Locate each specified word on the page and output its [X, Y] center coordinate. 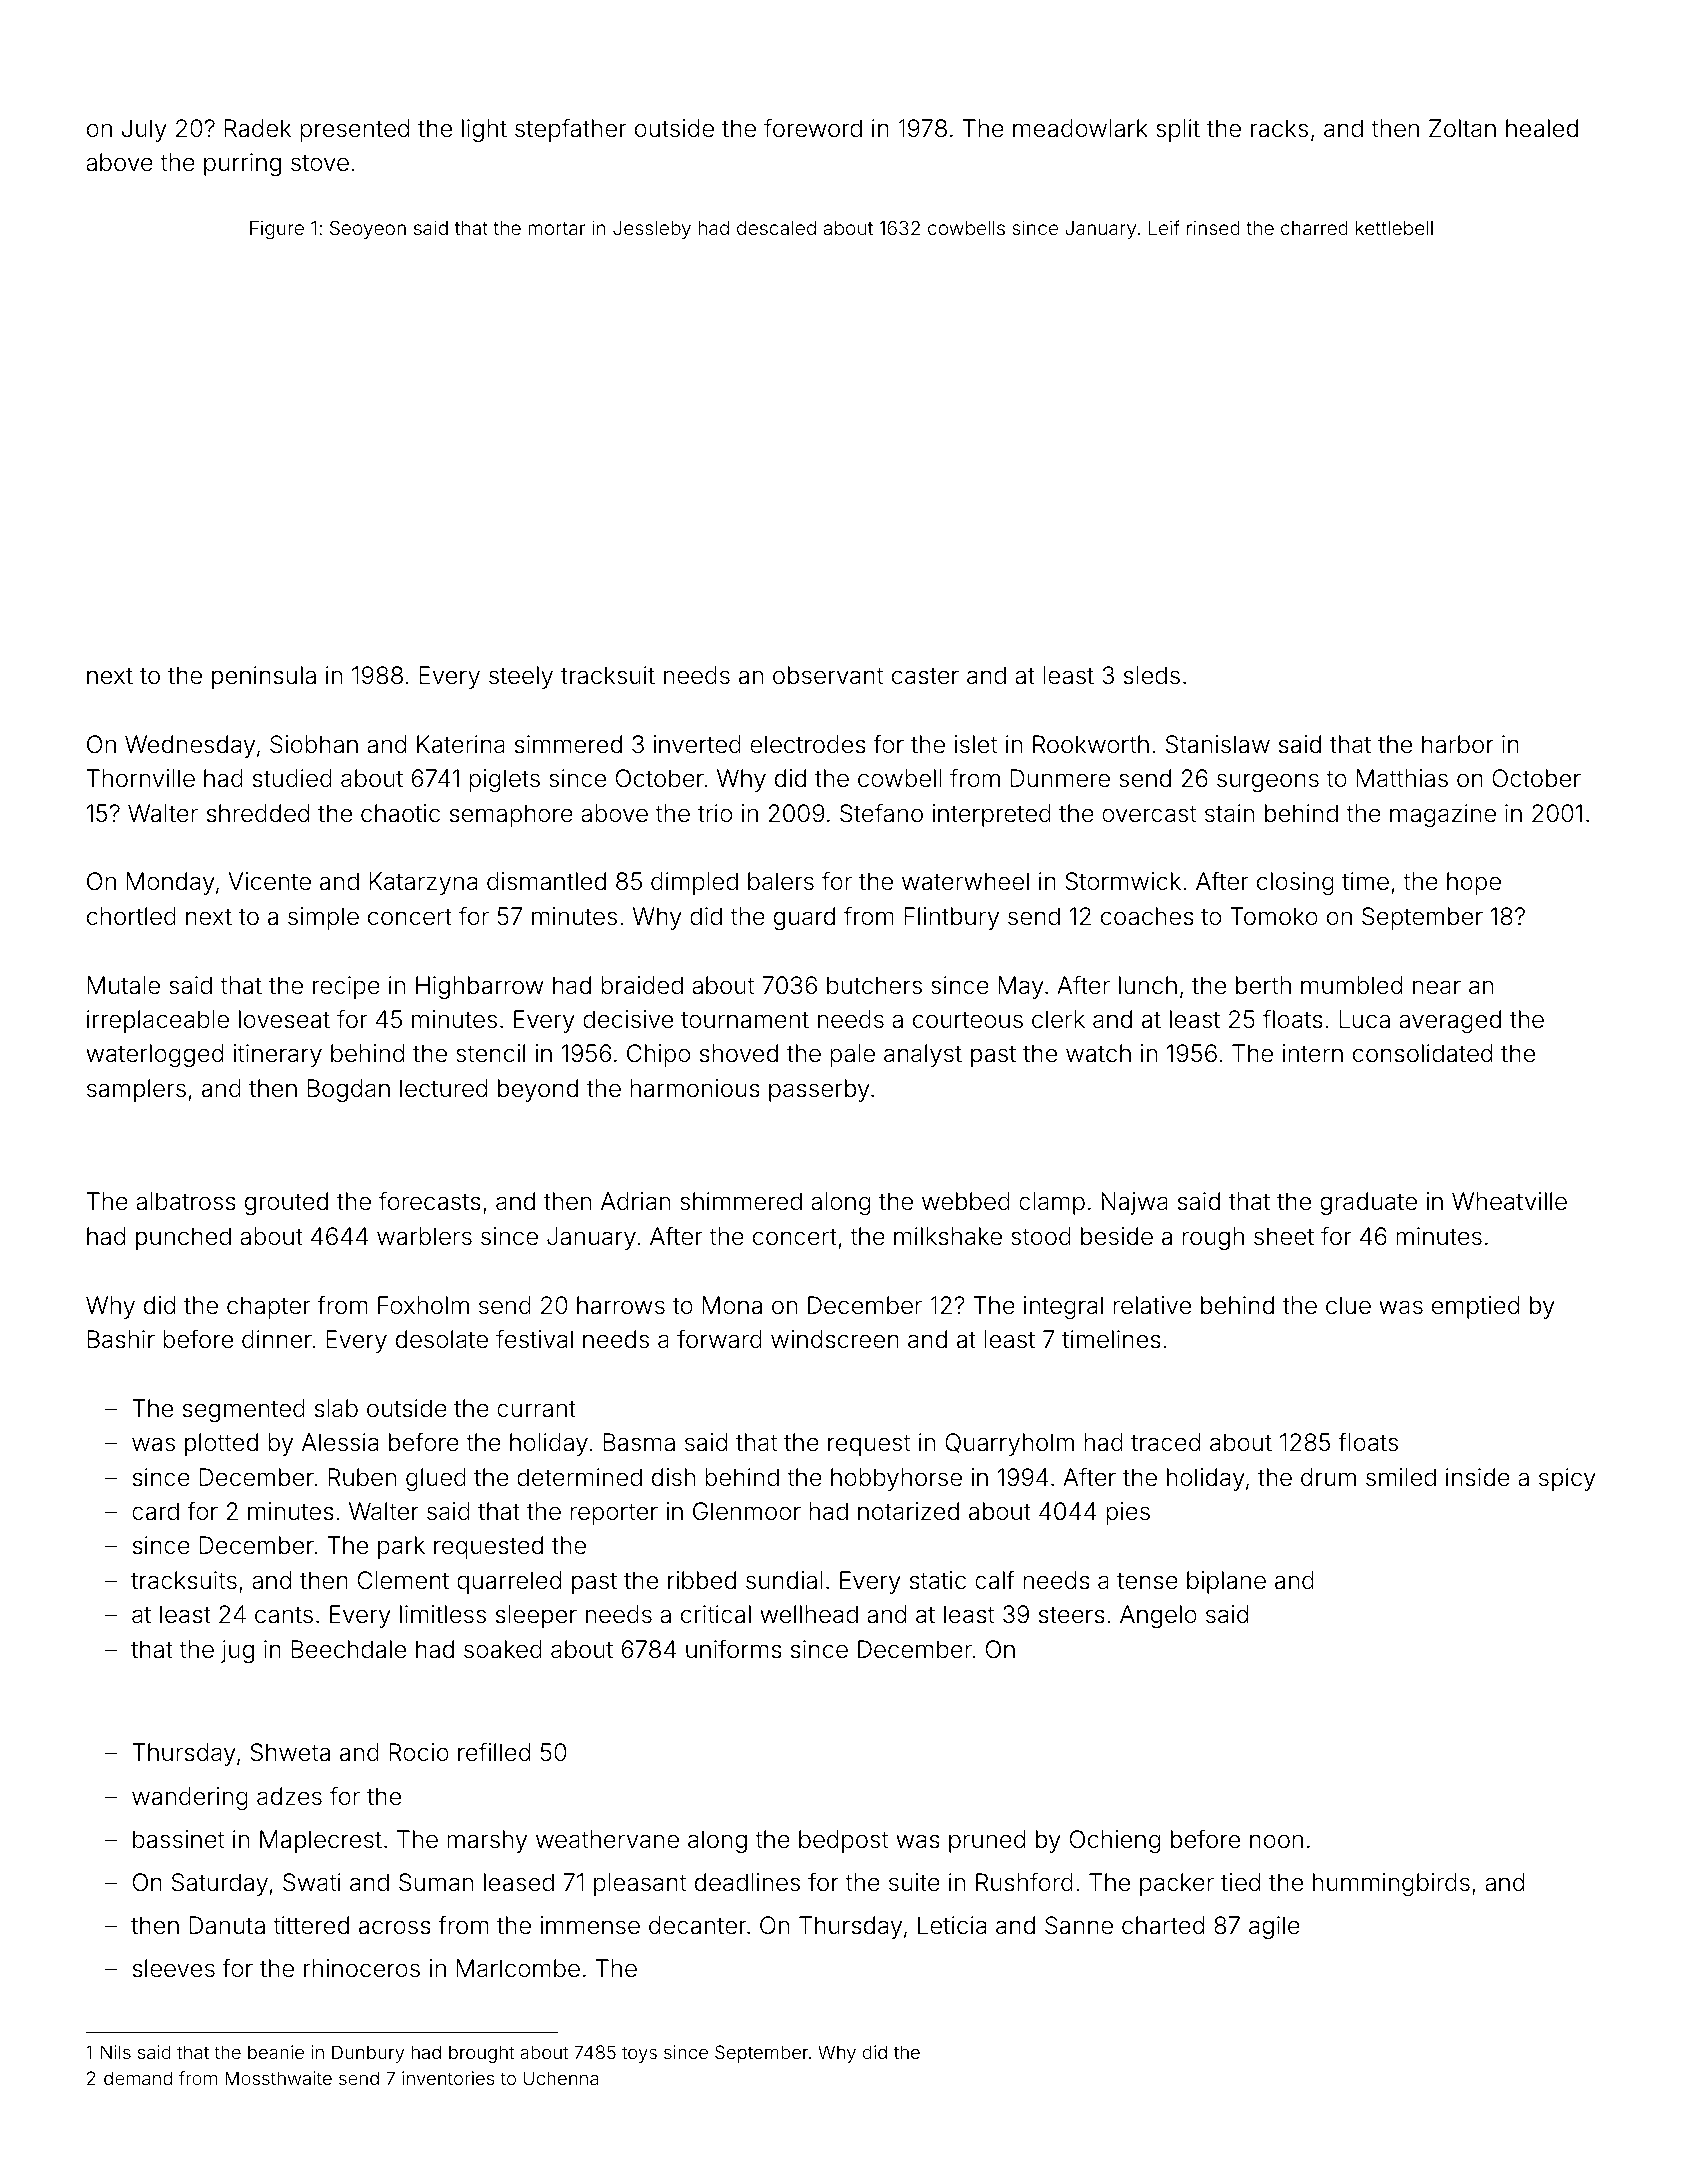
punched [183, 1238]
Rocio [419, 1752]
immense [590, 1925]
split [1178, 130]
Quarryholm [1009, 1444]
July [144, 130]
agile [1274, 1927]
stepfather [570, 130]
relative [1152, 1305]
